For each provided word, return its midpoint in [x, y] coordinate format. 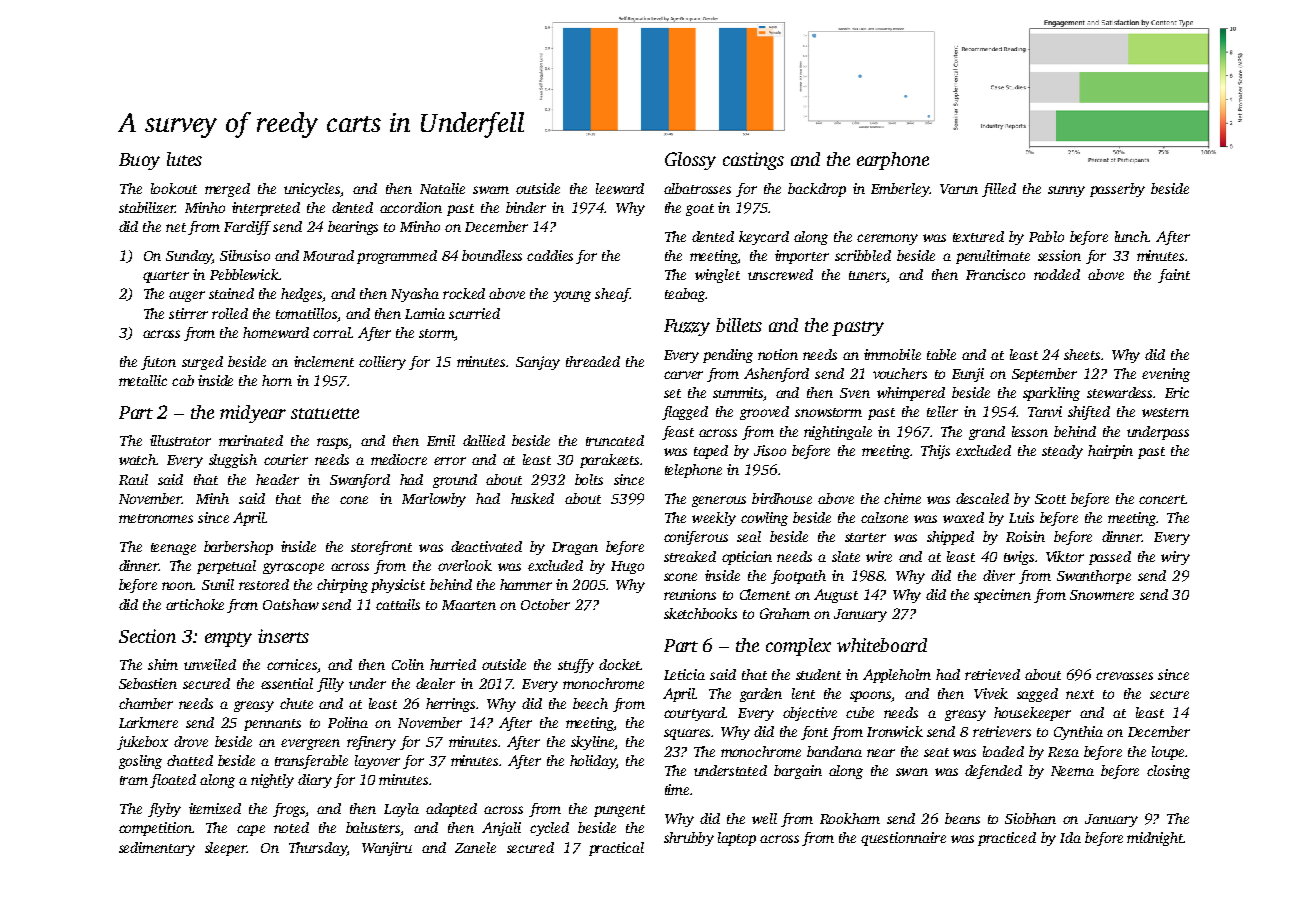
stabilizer [147, 207]
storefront [381, 548]
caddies [550, 255]
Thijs [935, 452]
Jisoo [770, 450]
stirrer [188, 313]
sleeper [226, 849]
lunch [1131, 236]
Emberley [900, 190]
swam [491, 190]
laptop [737, 839]
